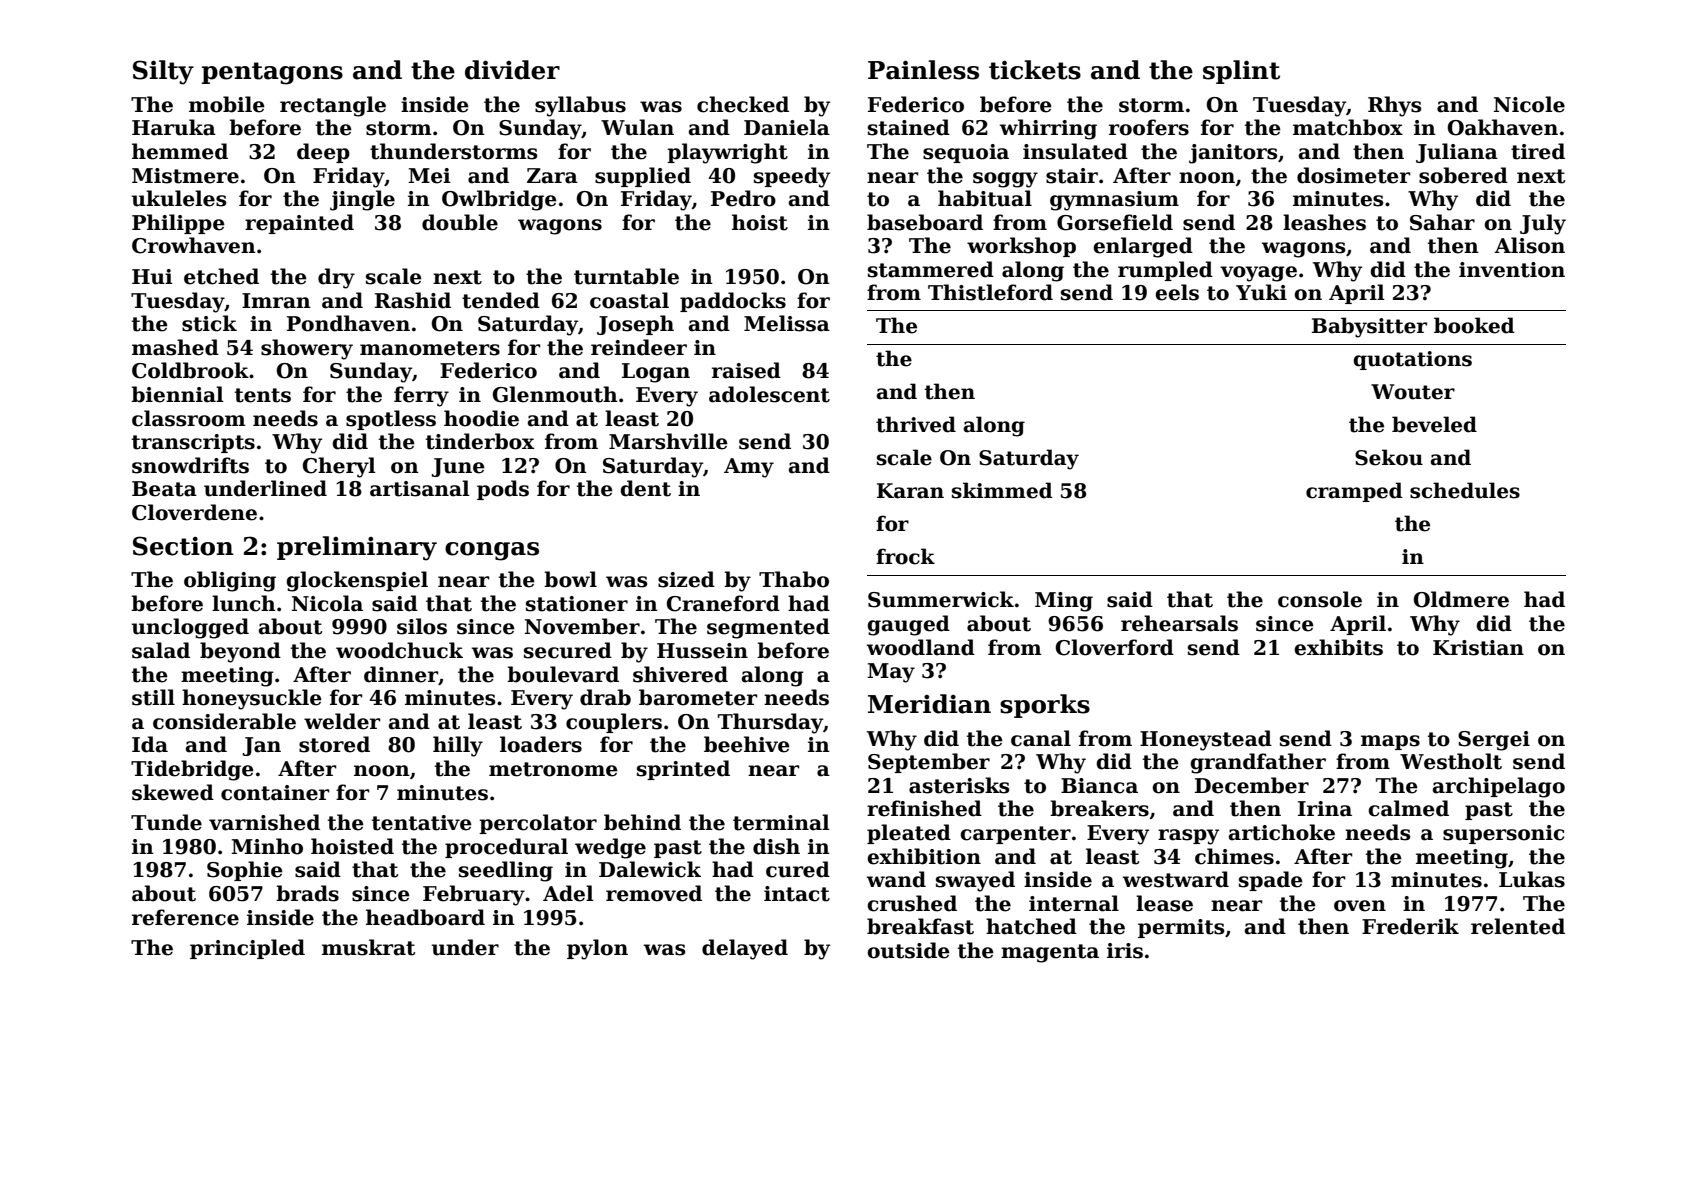 The width and height of the page is (1697, 1200). Describe the element at coordinates (1005, 180) in the page. I see `soggy` at that location.
